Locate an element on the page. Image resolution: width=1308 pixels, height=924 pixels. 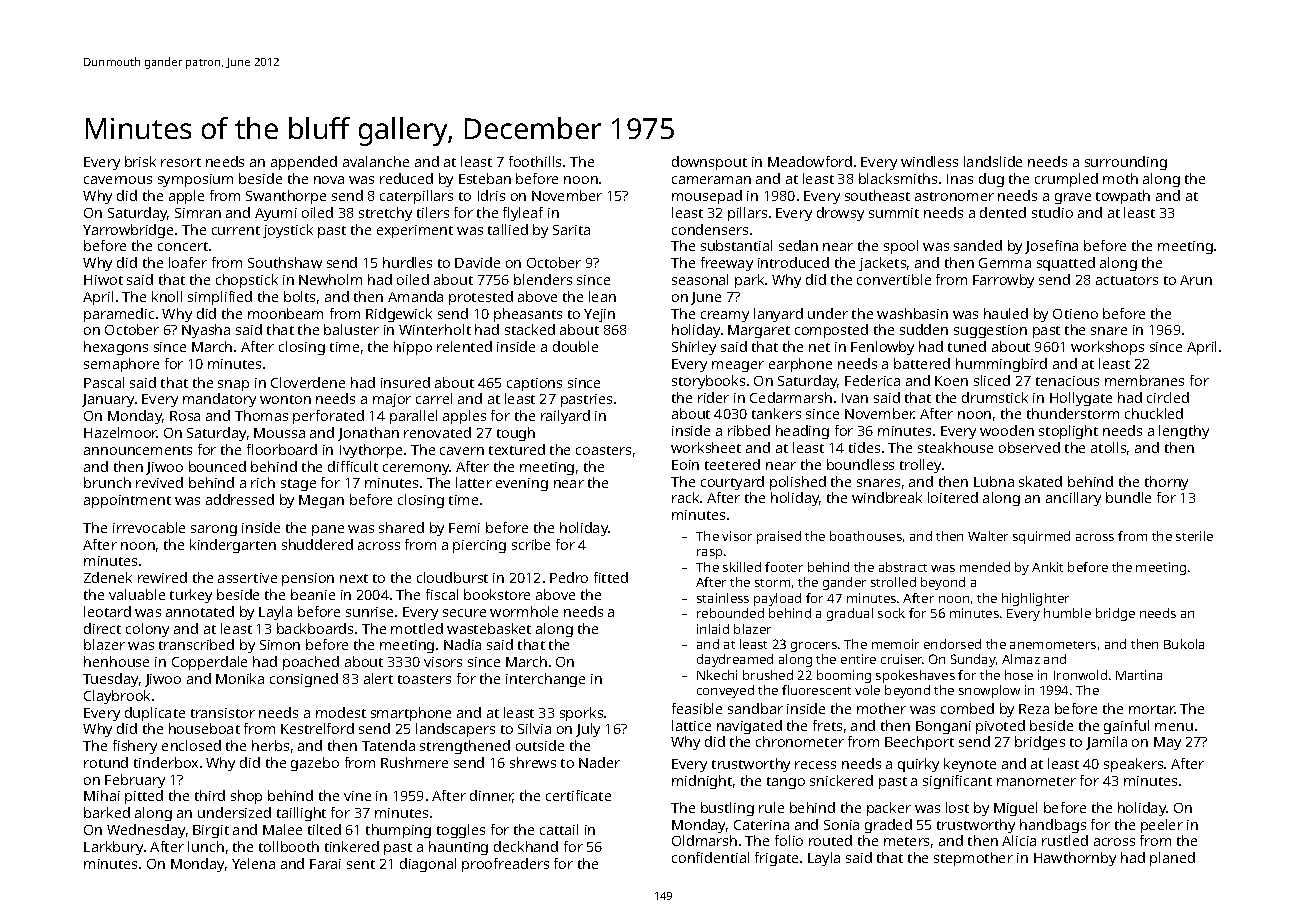
downspout is located at coordinates (709, 163).
